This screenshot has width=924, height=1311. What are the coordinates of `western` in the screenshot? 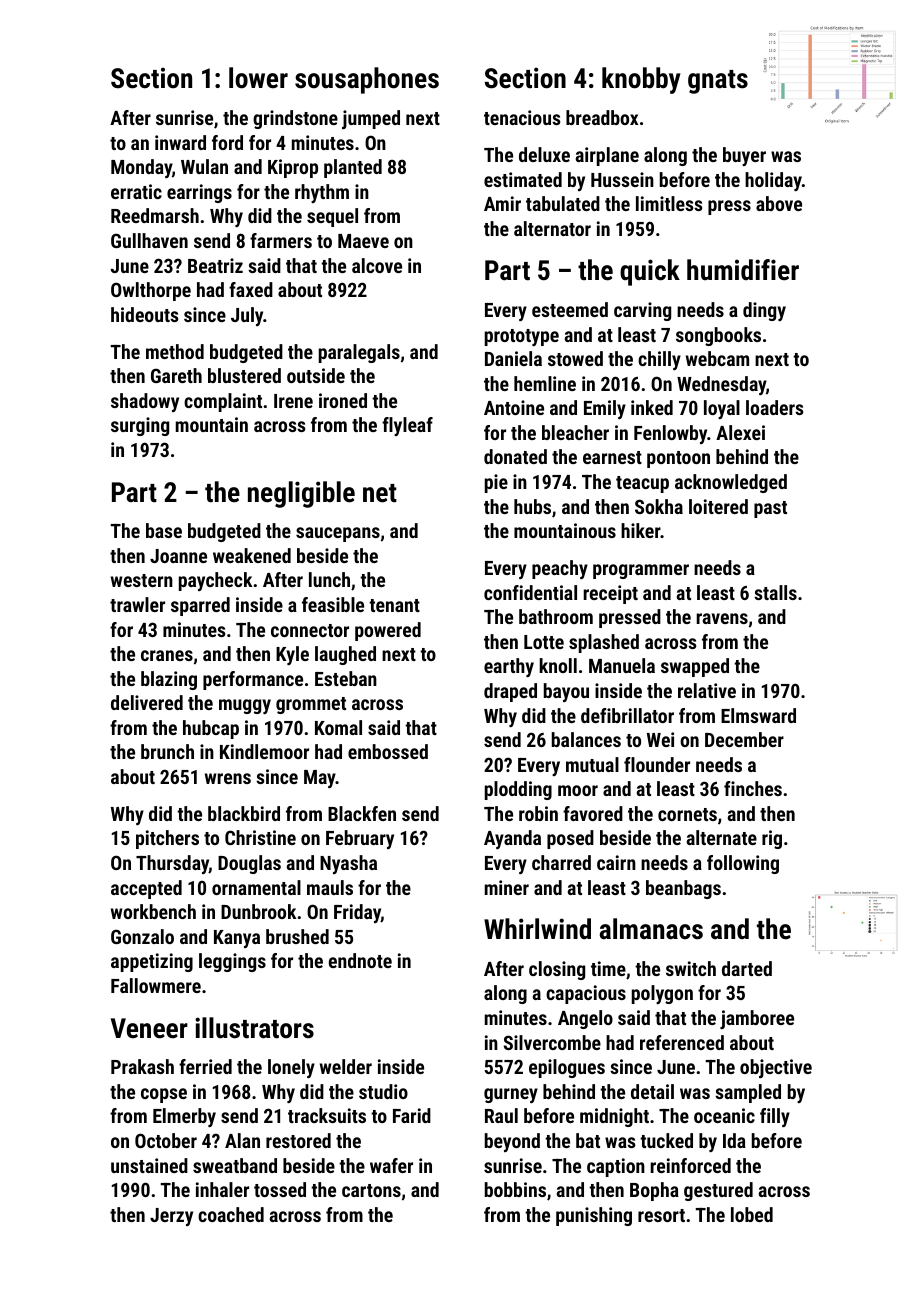 It's located at (142, 580).
